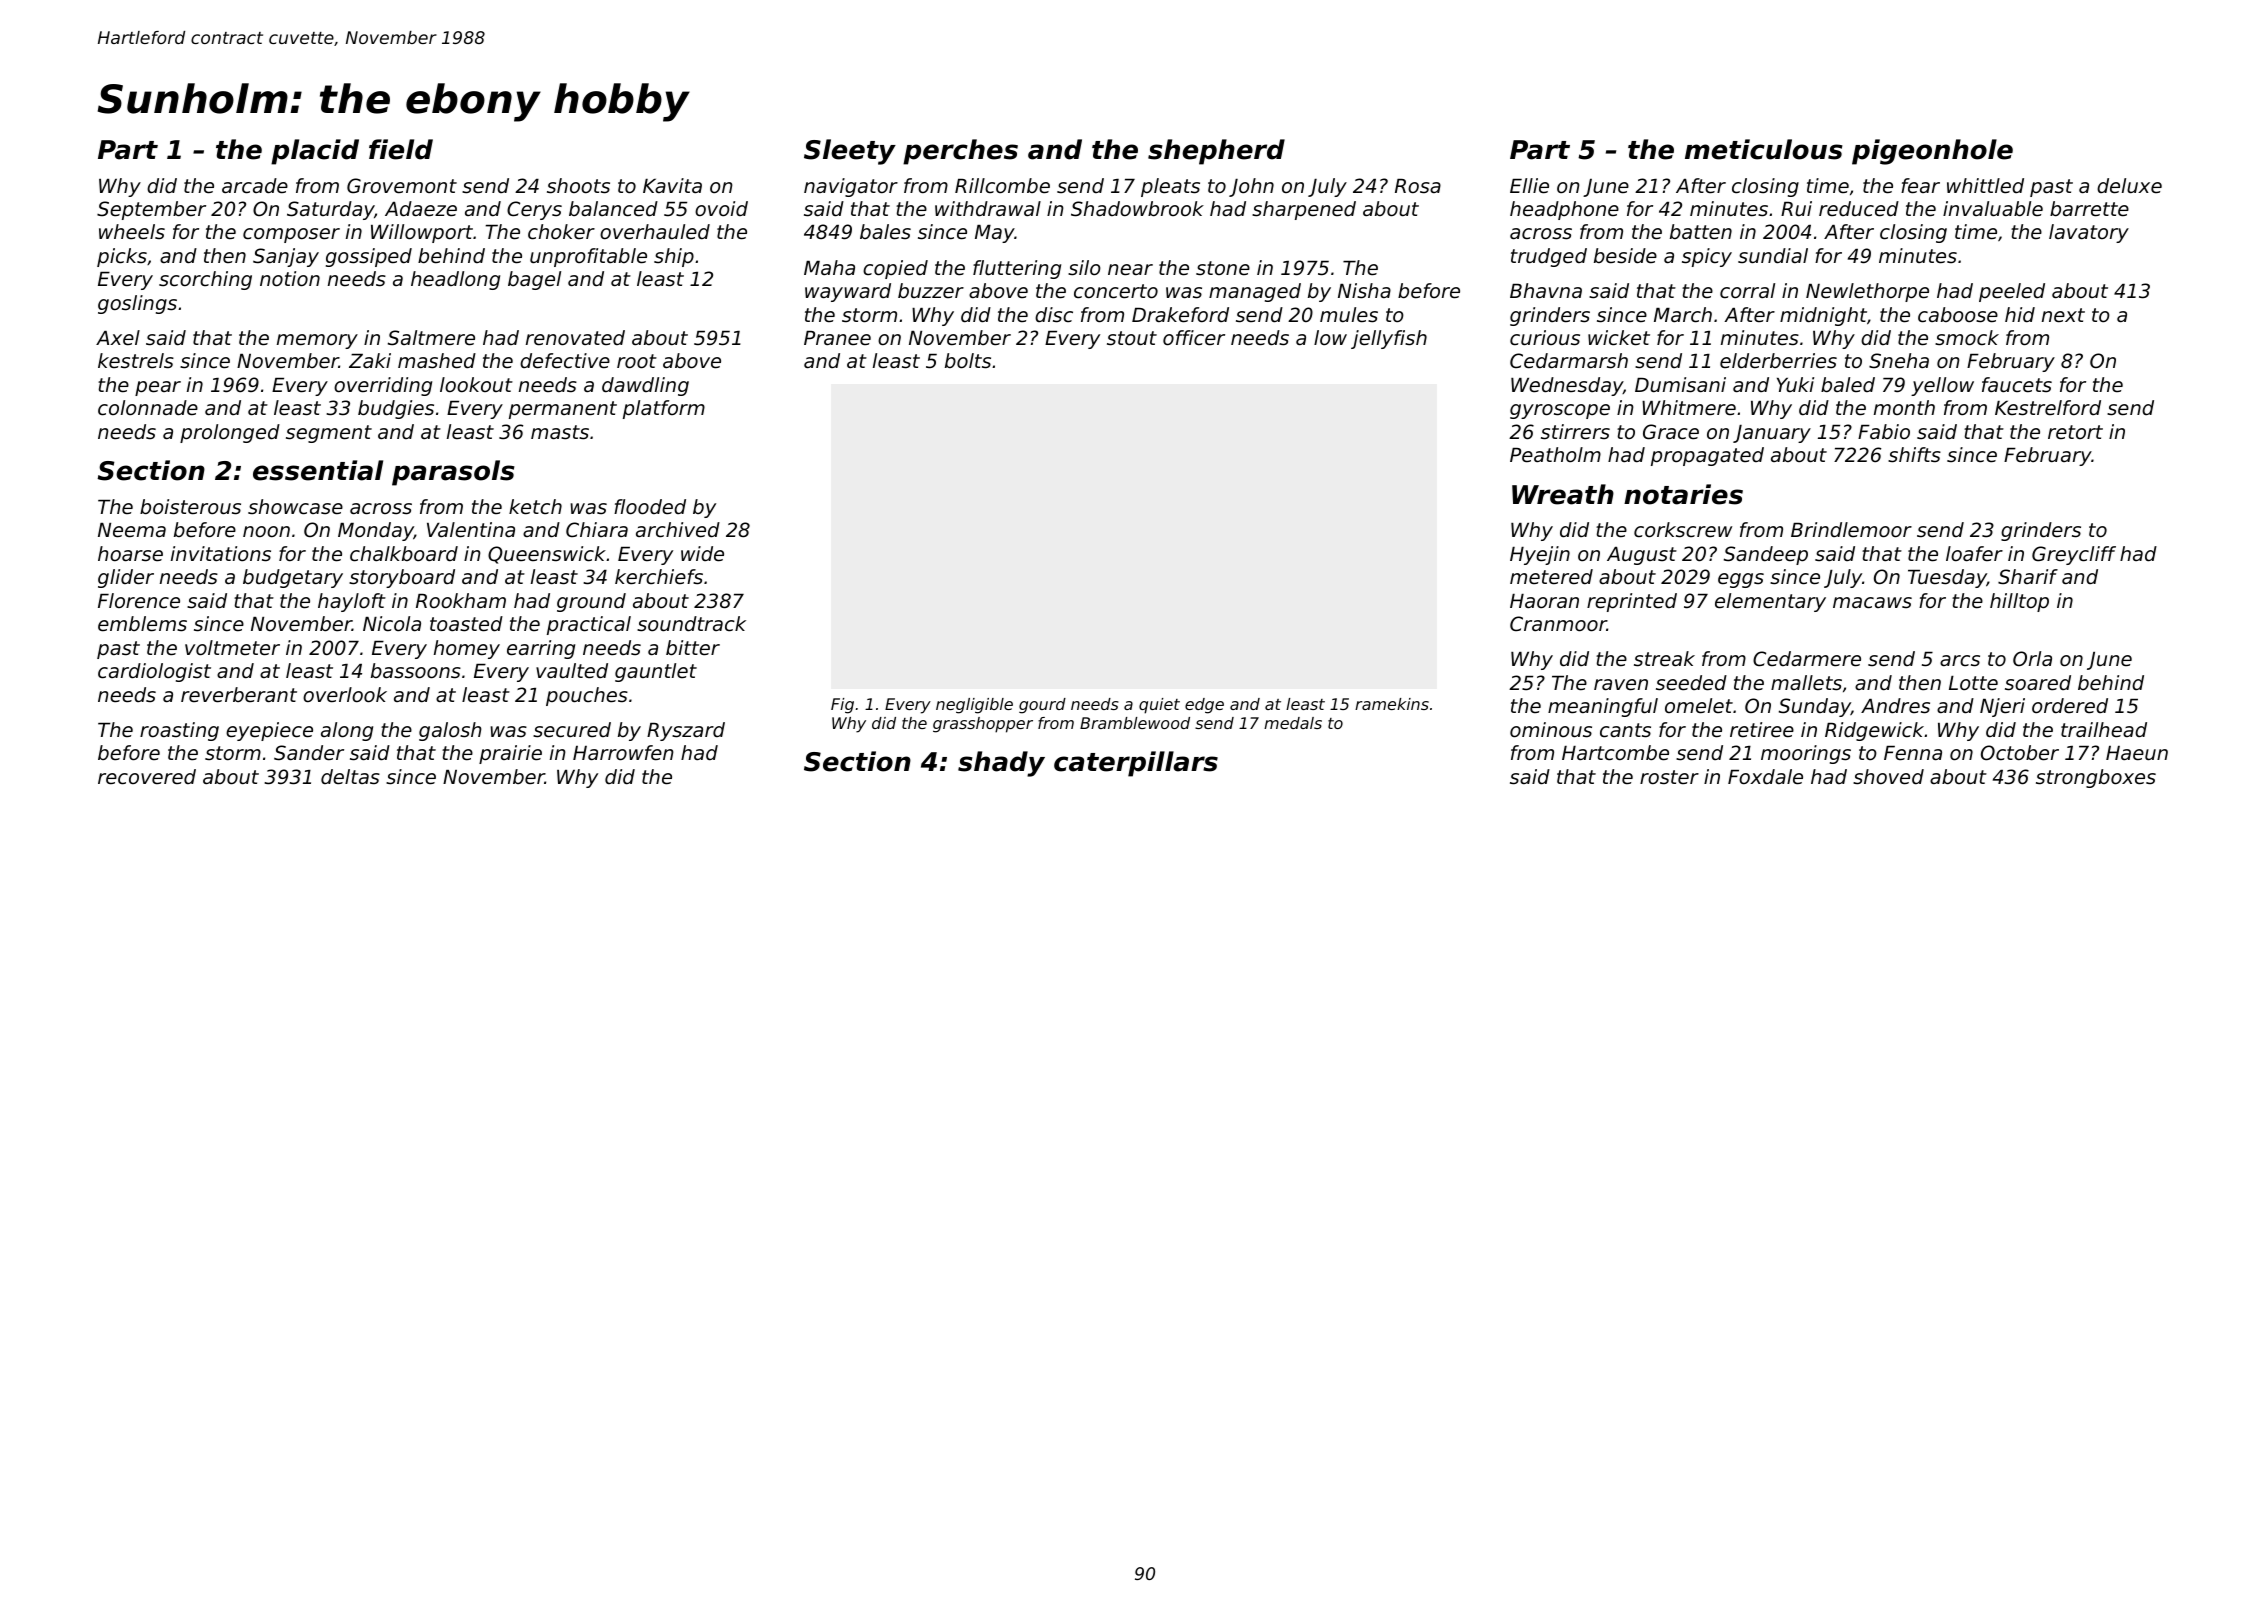 Image resolution: width=2268 pixels, height=1604 pixels. I want to click on Nicola, so click(392, 624).
